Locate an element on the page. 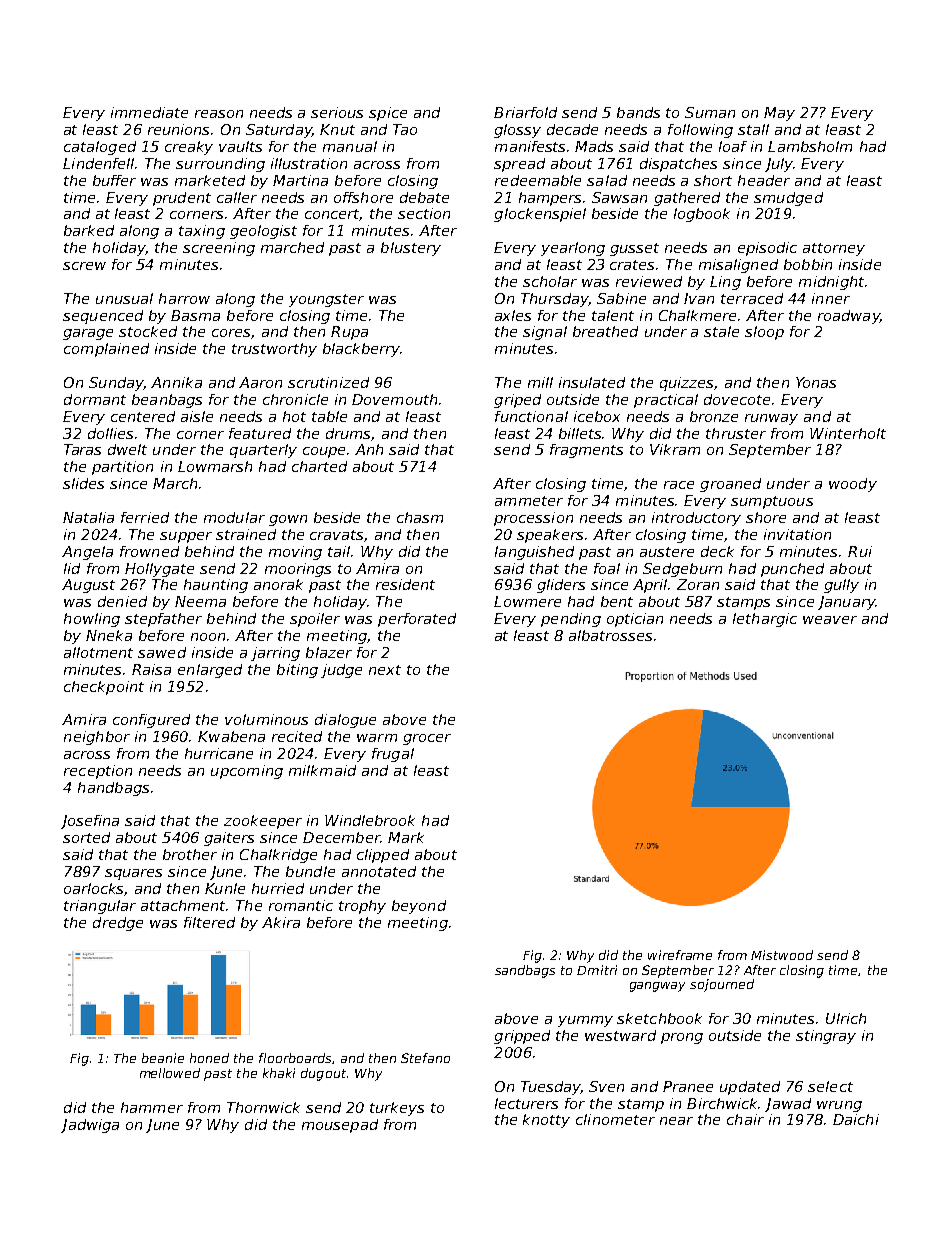 The height and width of the image is (1233, 952). albatrosses is located at coordinates (610, 635).
